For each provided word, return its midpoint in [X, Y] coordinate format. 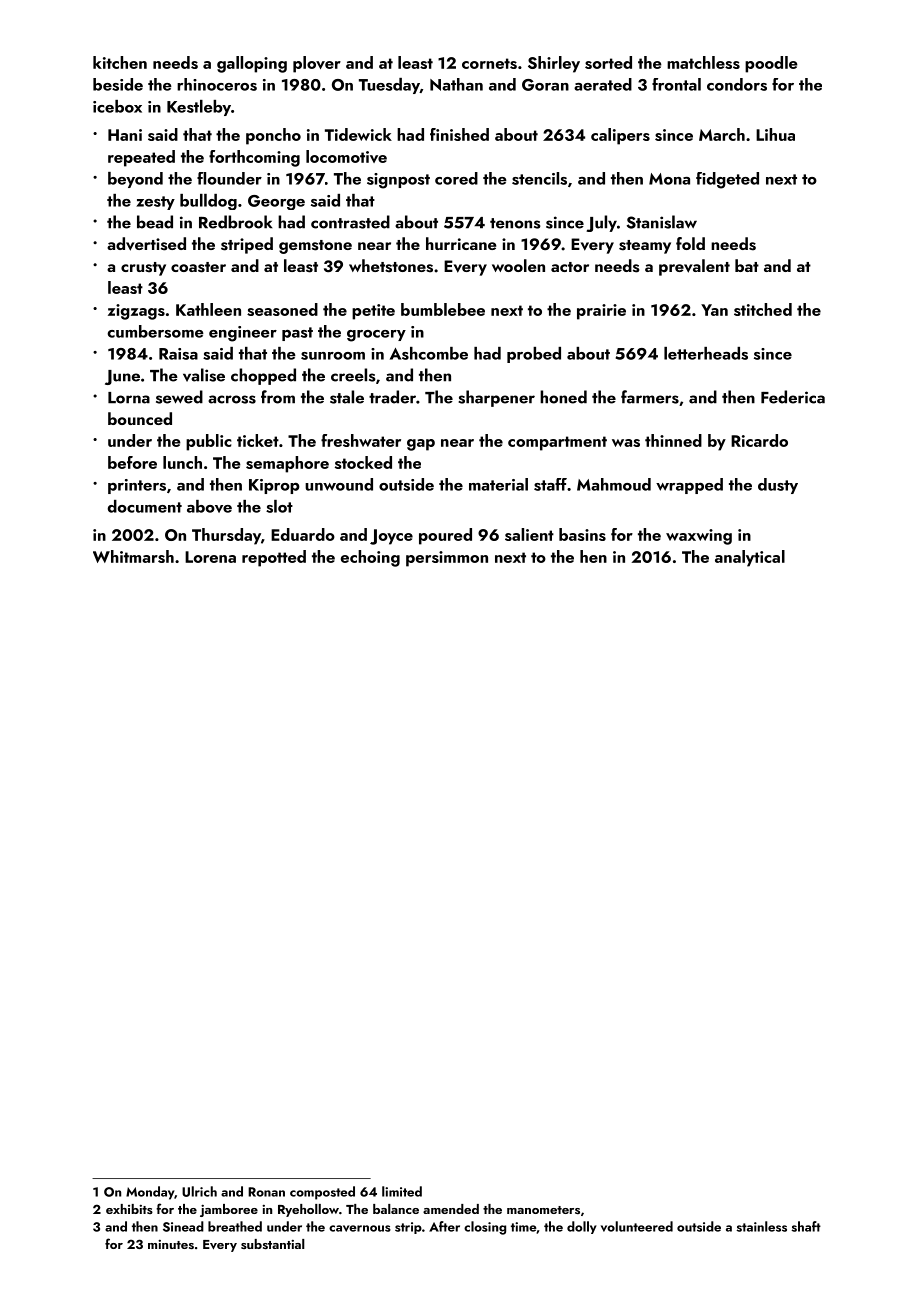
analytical [750, 558]
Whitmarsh [133, 556]
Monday [150, 1193]
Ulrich [199, 1191]
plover [317, 64]
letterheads [706, 353]
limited [402, 1191]
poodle [771, 64]
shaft [806, 1226]
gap [421, 445]
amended [451, 1209]
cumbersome [155, 331]
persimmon [447, 559]
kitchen [120, 62]
